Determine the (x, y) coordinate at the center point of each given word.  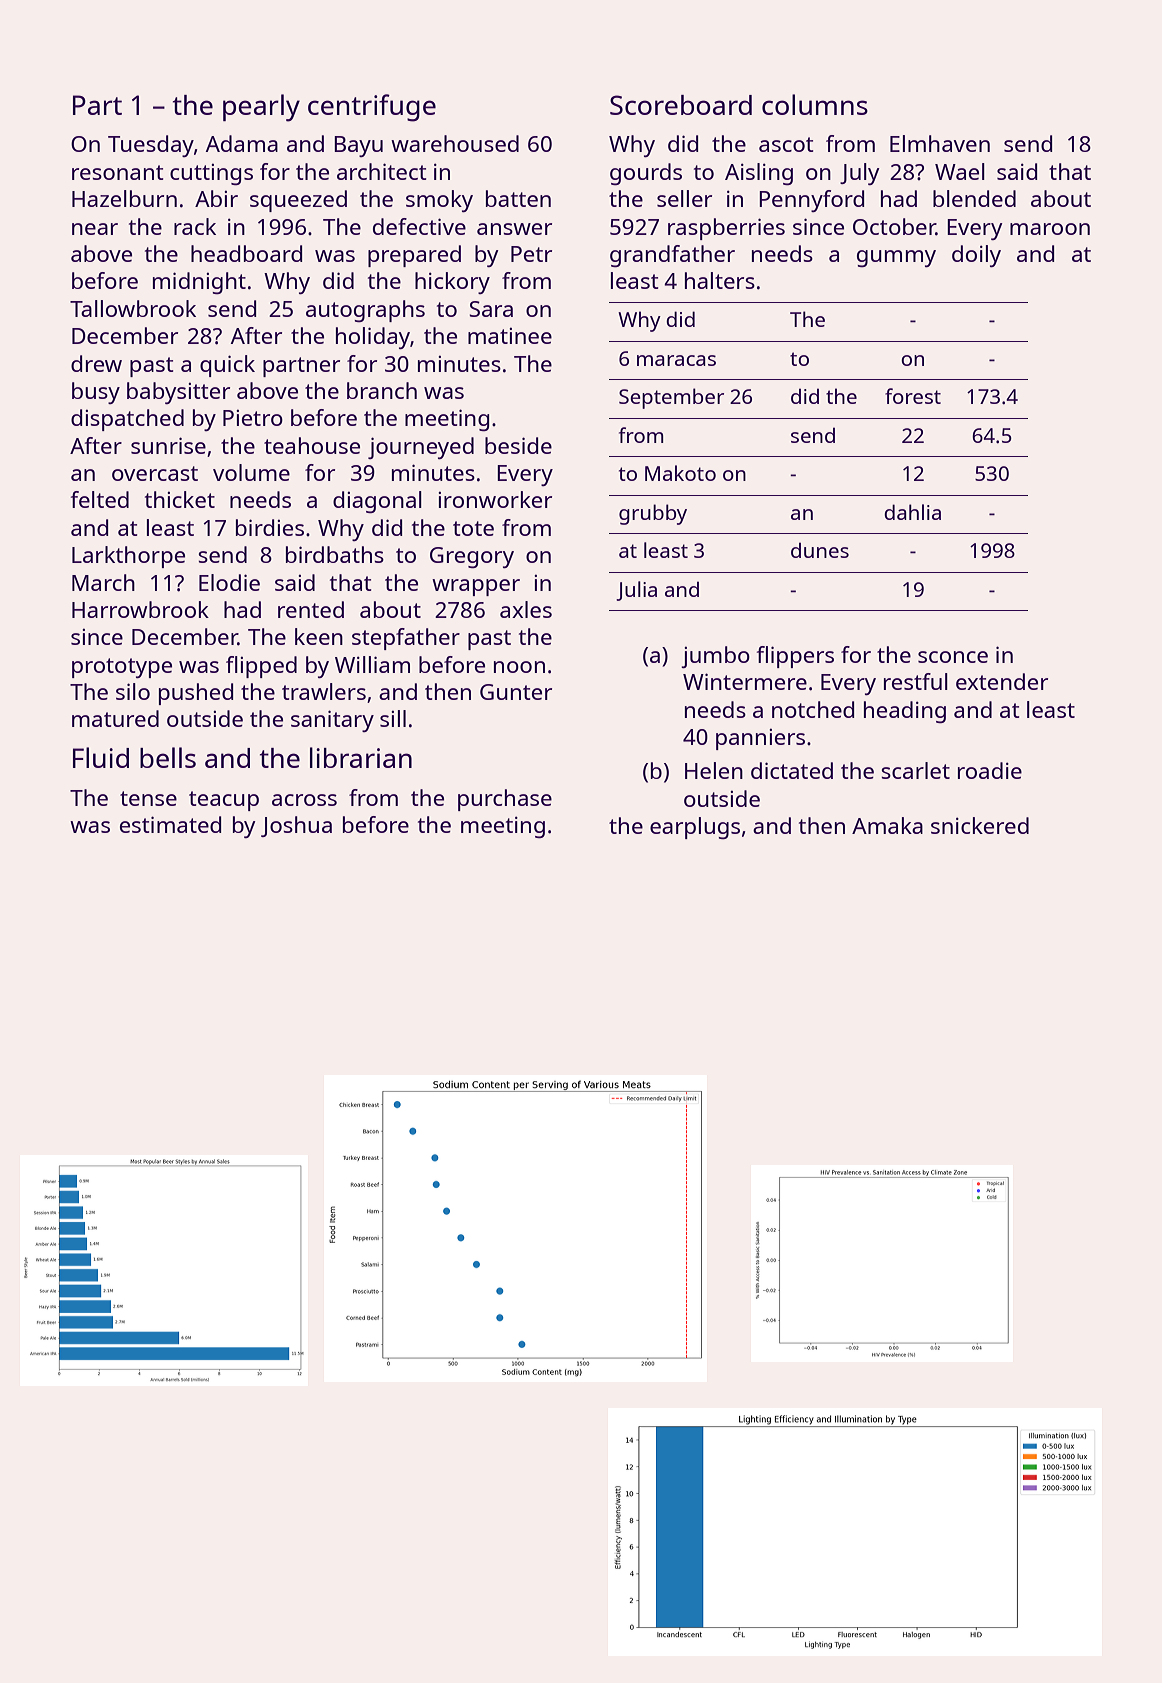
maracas (676, 360)
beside (518, 445)
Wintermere (745, 681)
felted (100, 499)
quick (227, 366)
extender (1002, 681)
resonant (117, 172)
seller (684, 198)
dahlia (912, 512)
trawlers (324, 691)
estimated (170, 824)
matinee (510, 336)
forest (913, 396)
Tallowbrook (133, 308)
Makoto (680, 473)
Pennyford (811, 201)
